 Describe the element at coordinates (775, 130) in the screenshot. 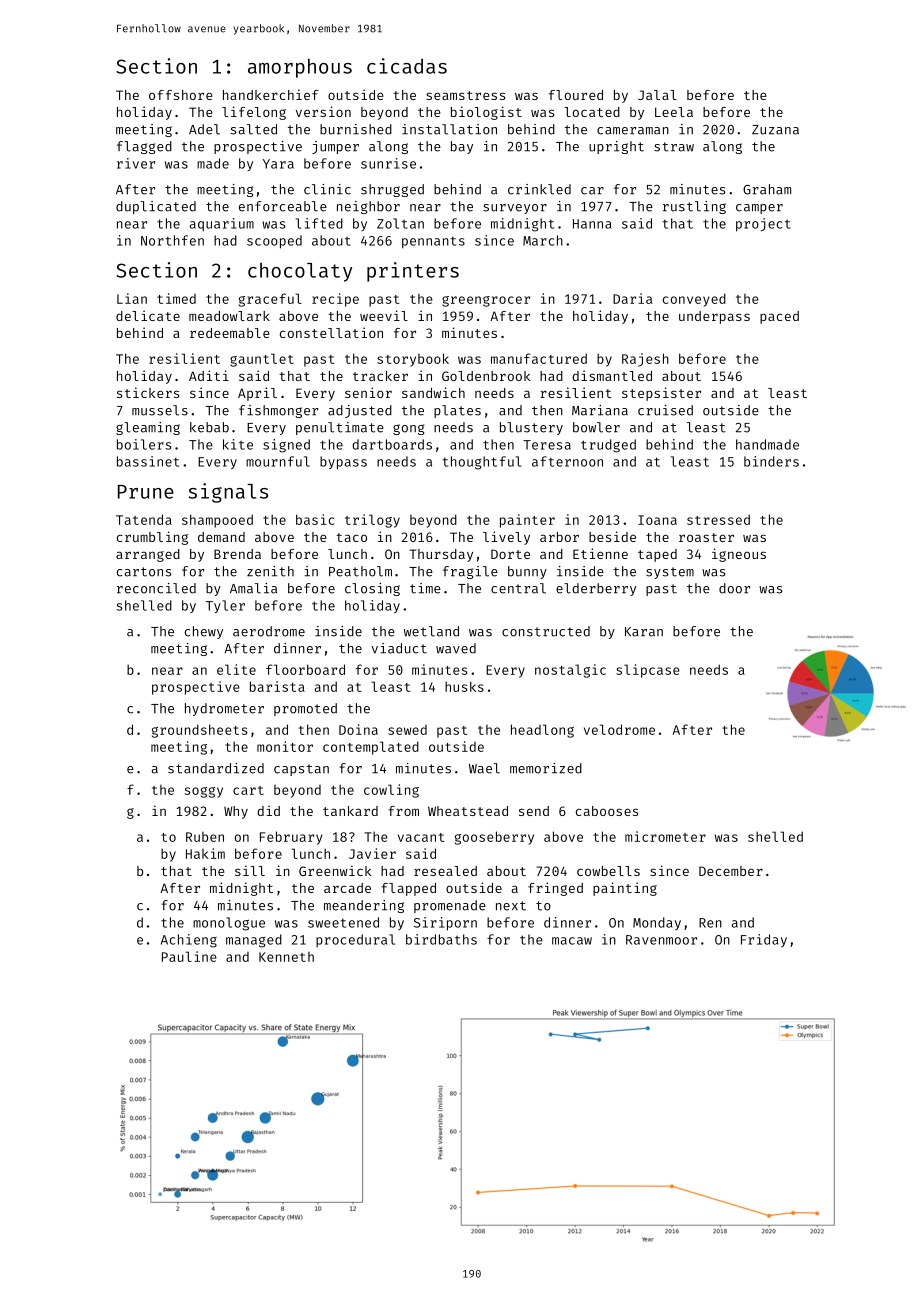

I see `Zuzana` at that location.
